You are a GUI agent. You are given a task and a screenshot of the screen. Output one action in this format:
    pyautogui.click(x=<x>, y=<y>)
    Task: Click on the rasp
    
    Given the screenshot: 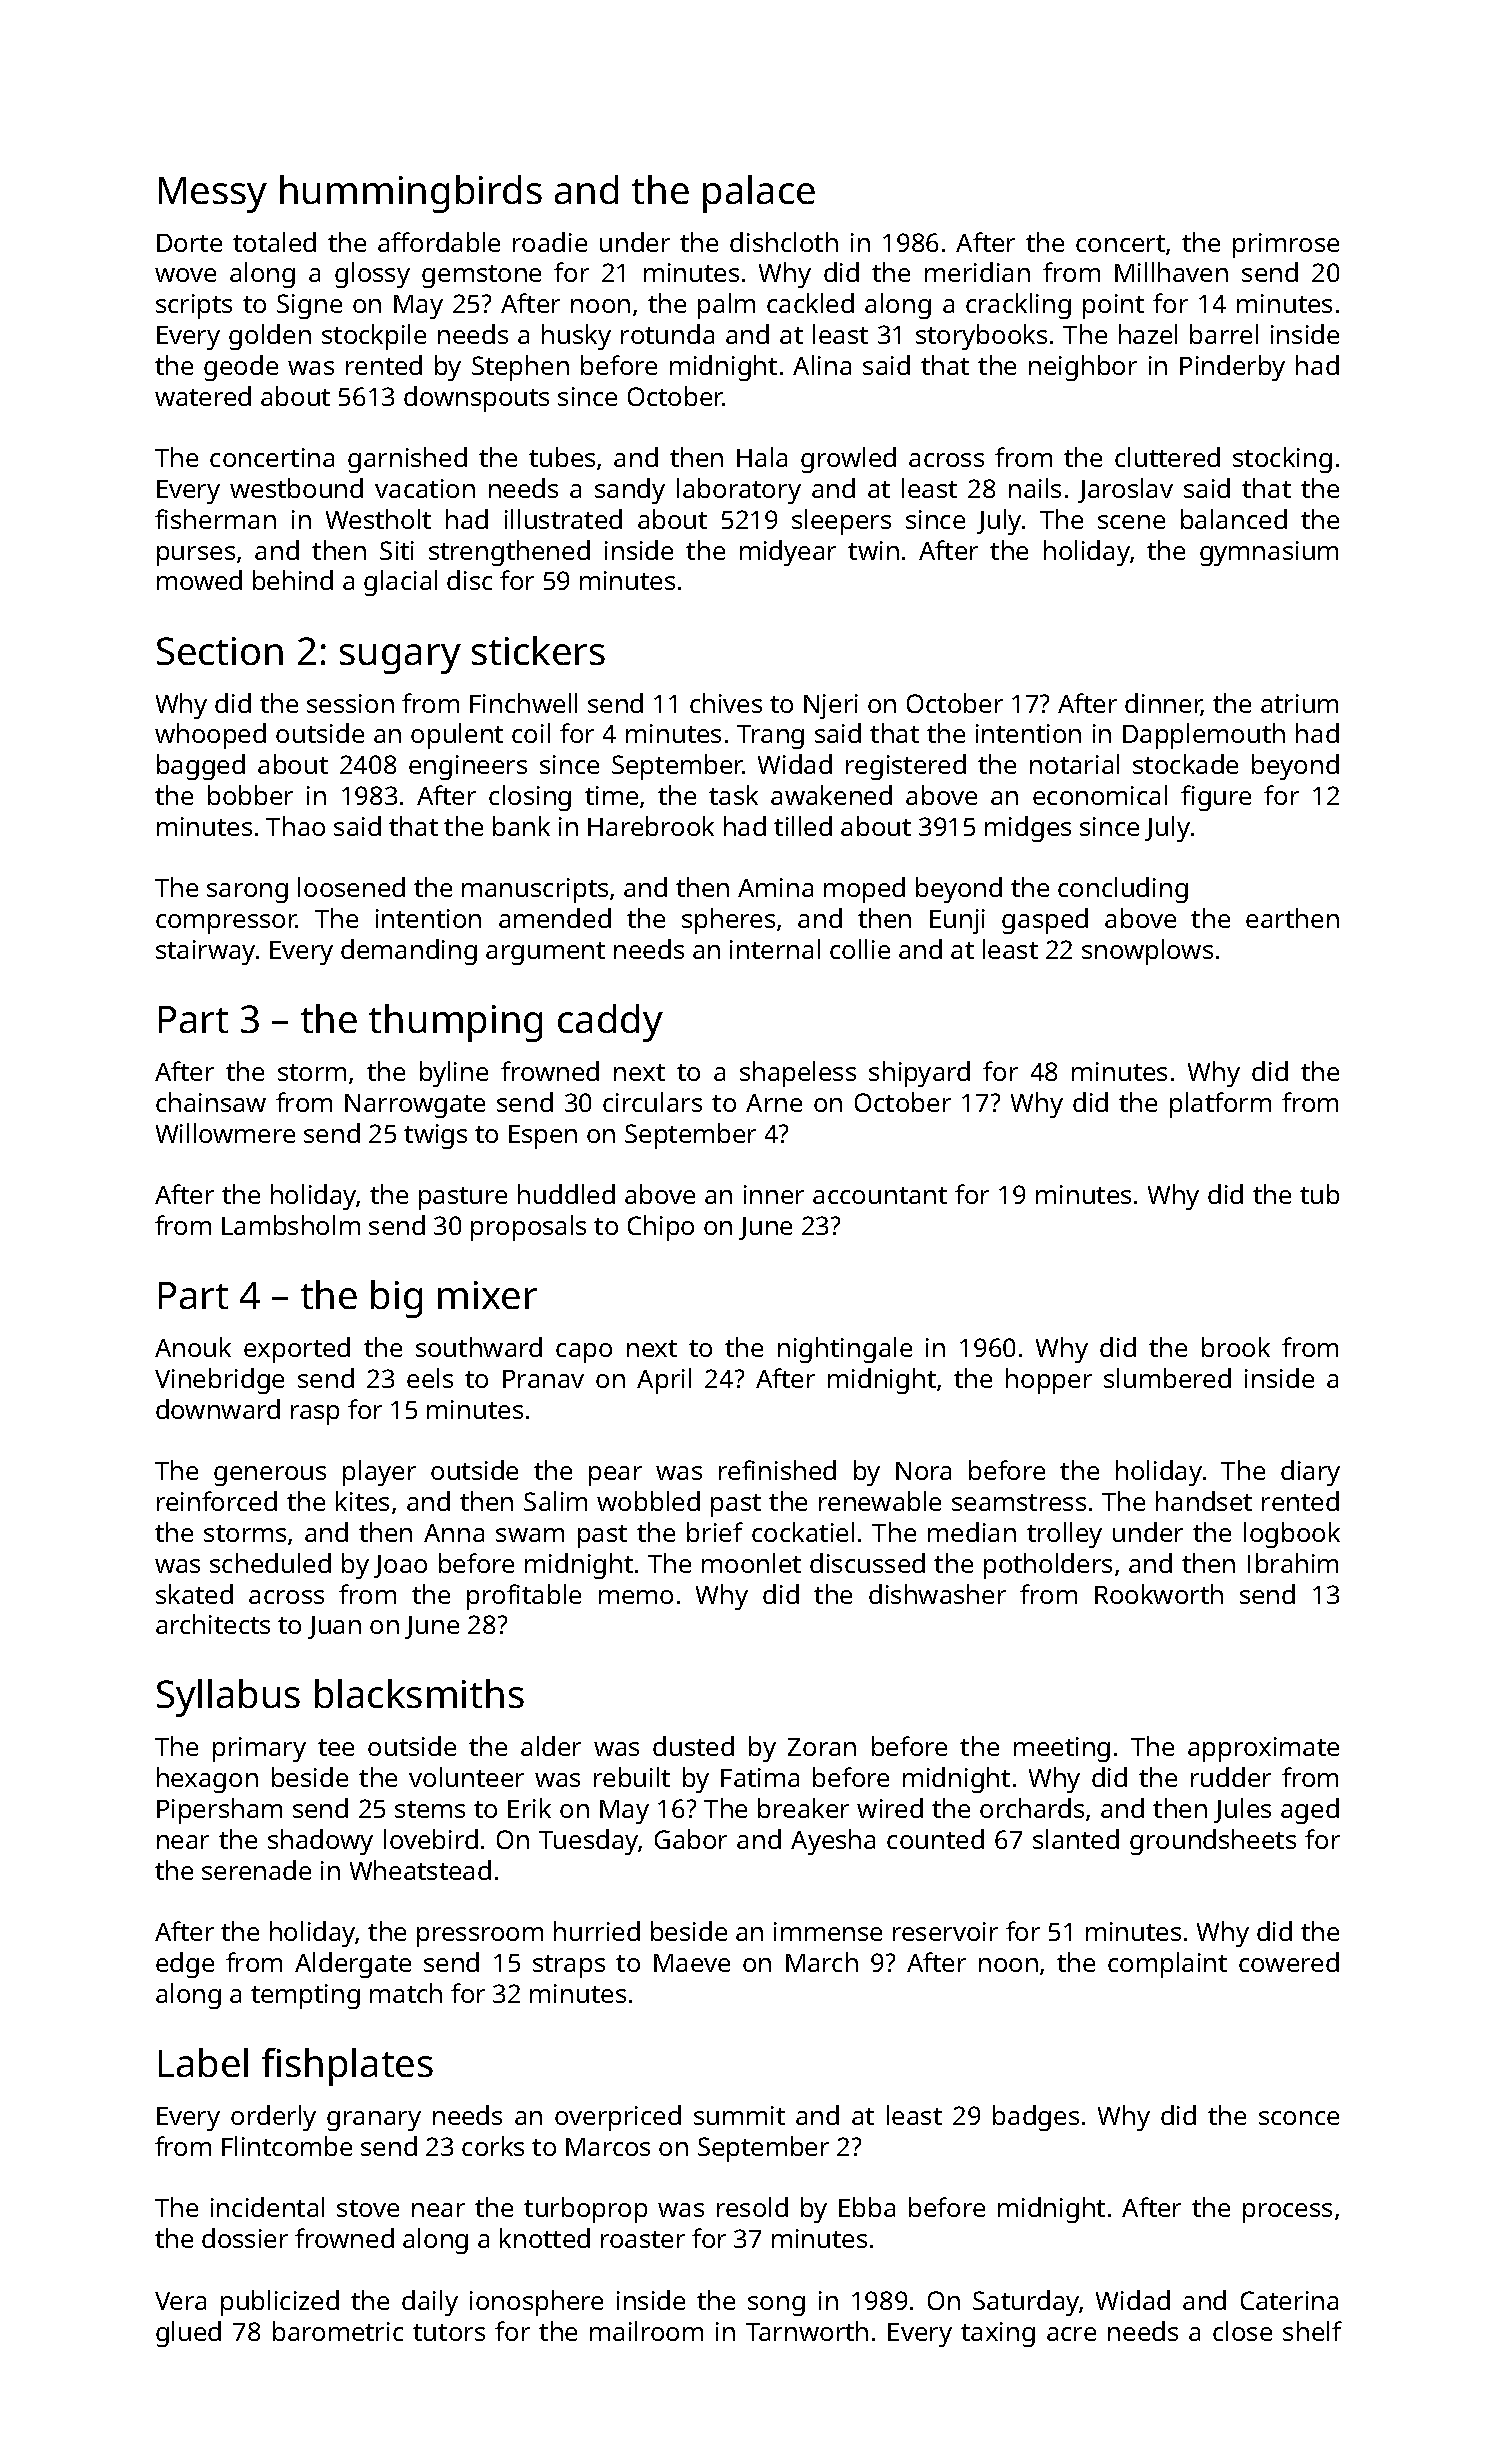 What is the action you would take?
    pyautogui.click(x=315, y=1415)
